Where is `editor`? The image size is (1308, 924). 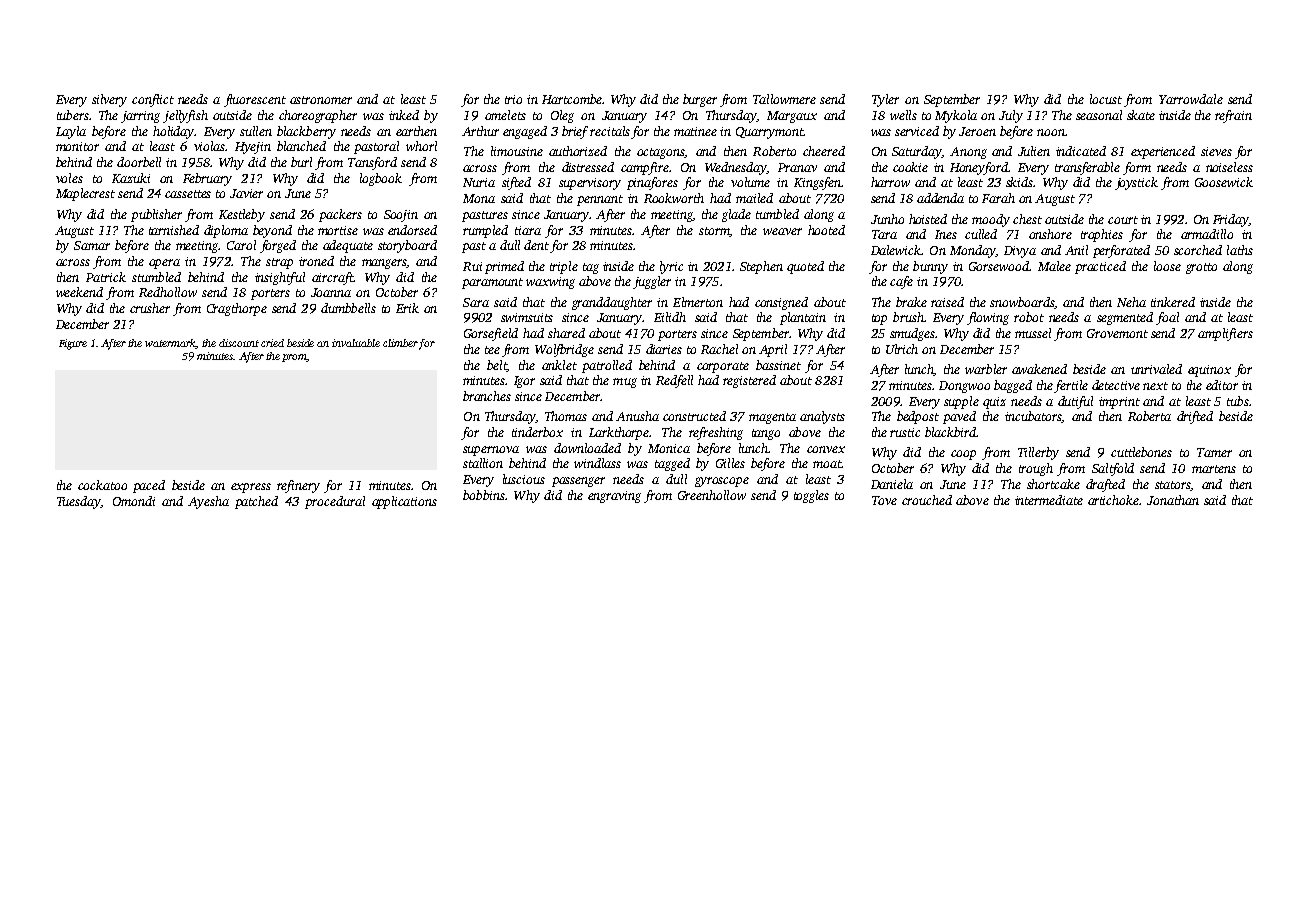 editor is located at coordinates (1222, 385).
